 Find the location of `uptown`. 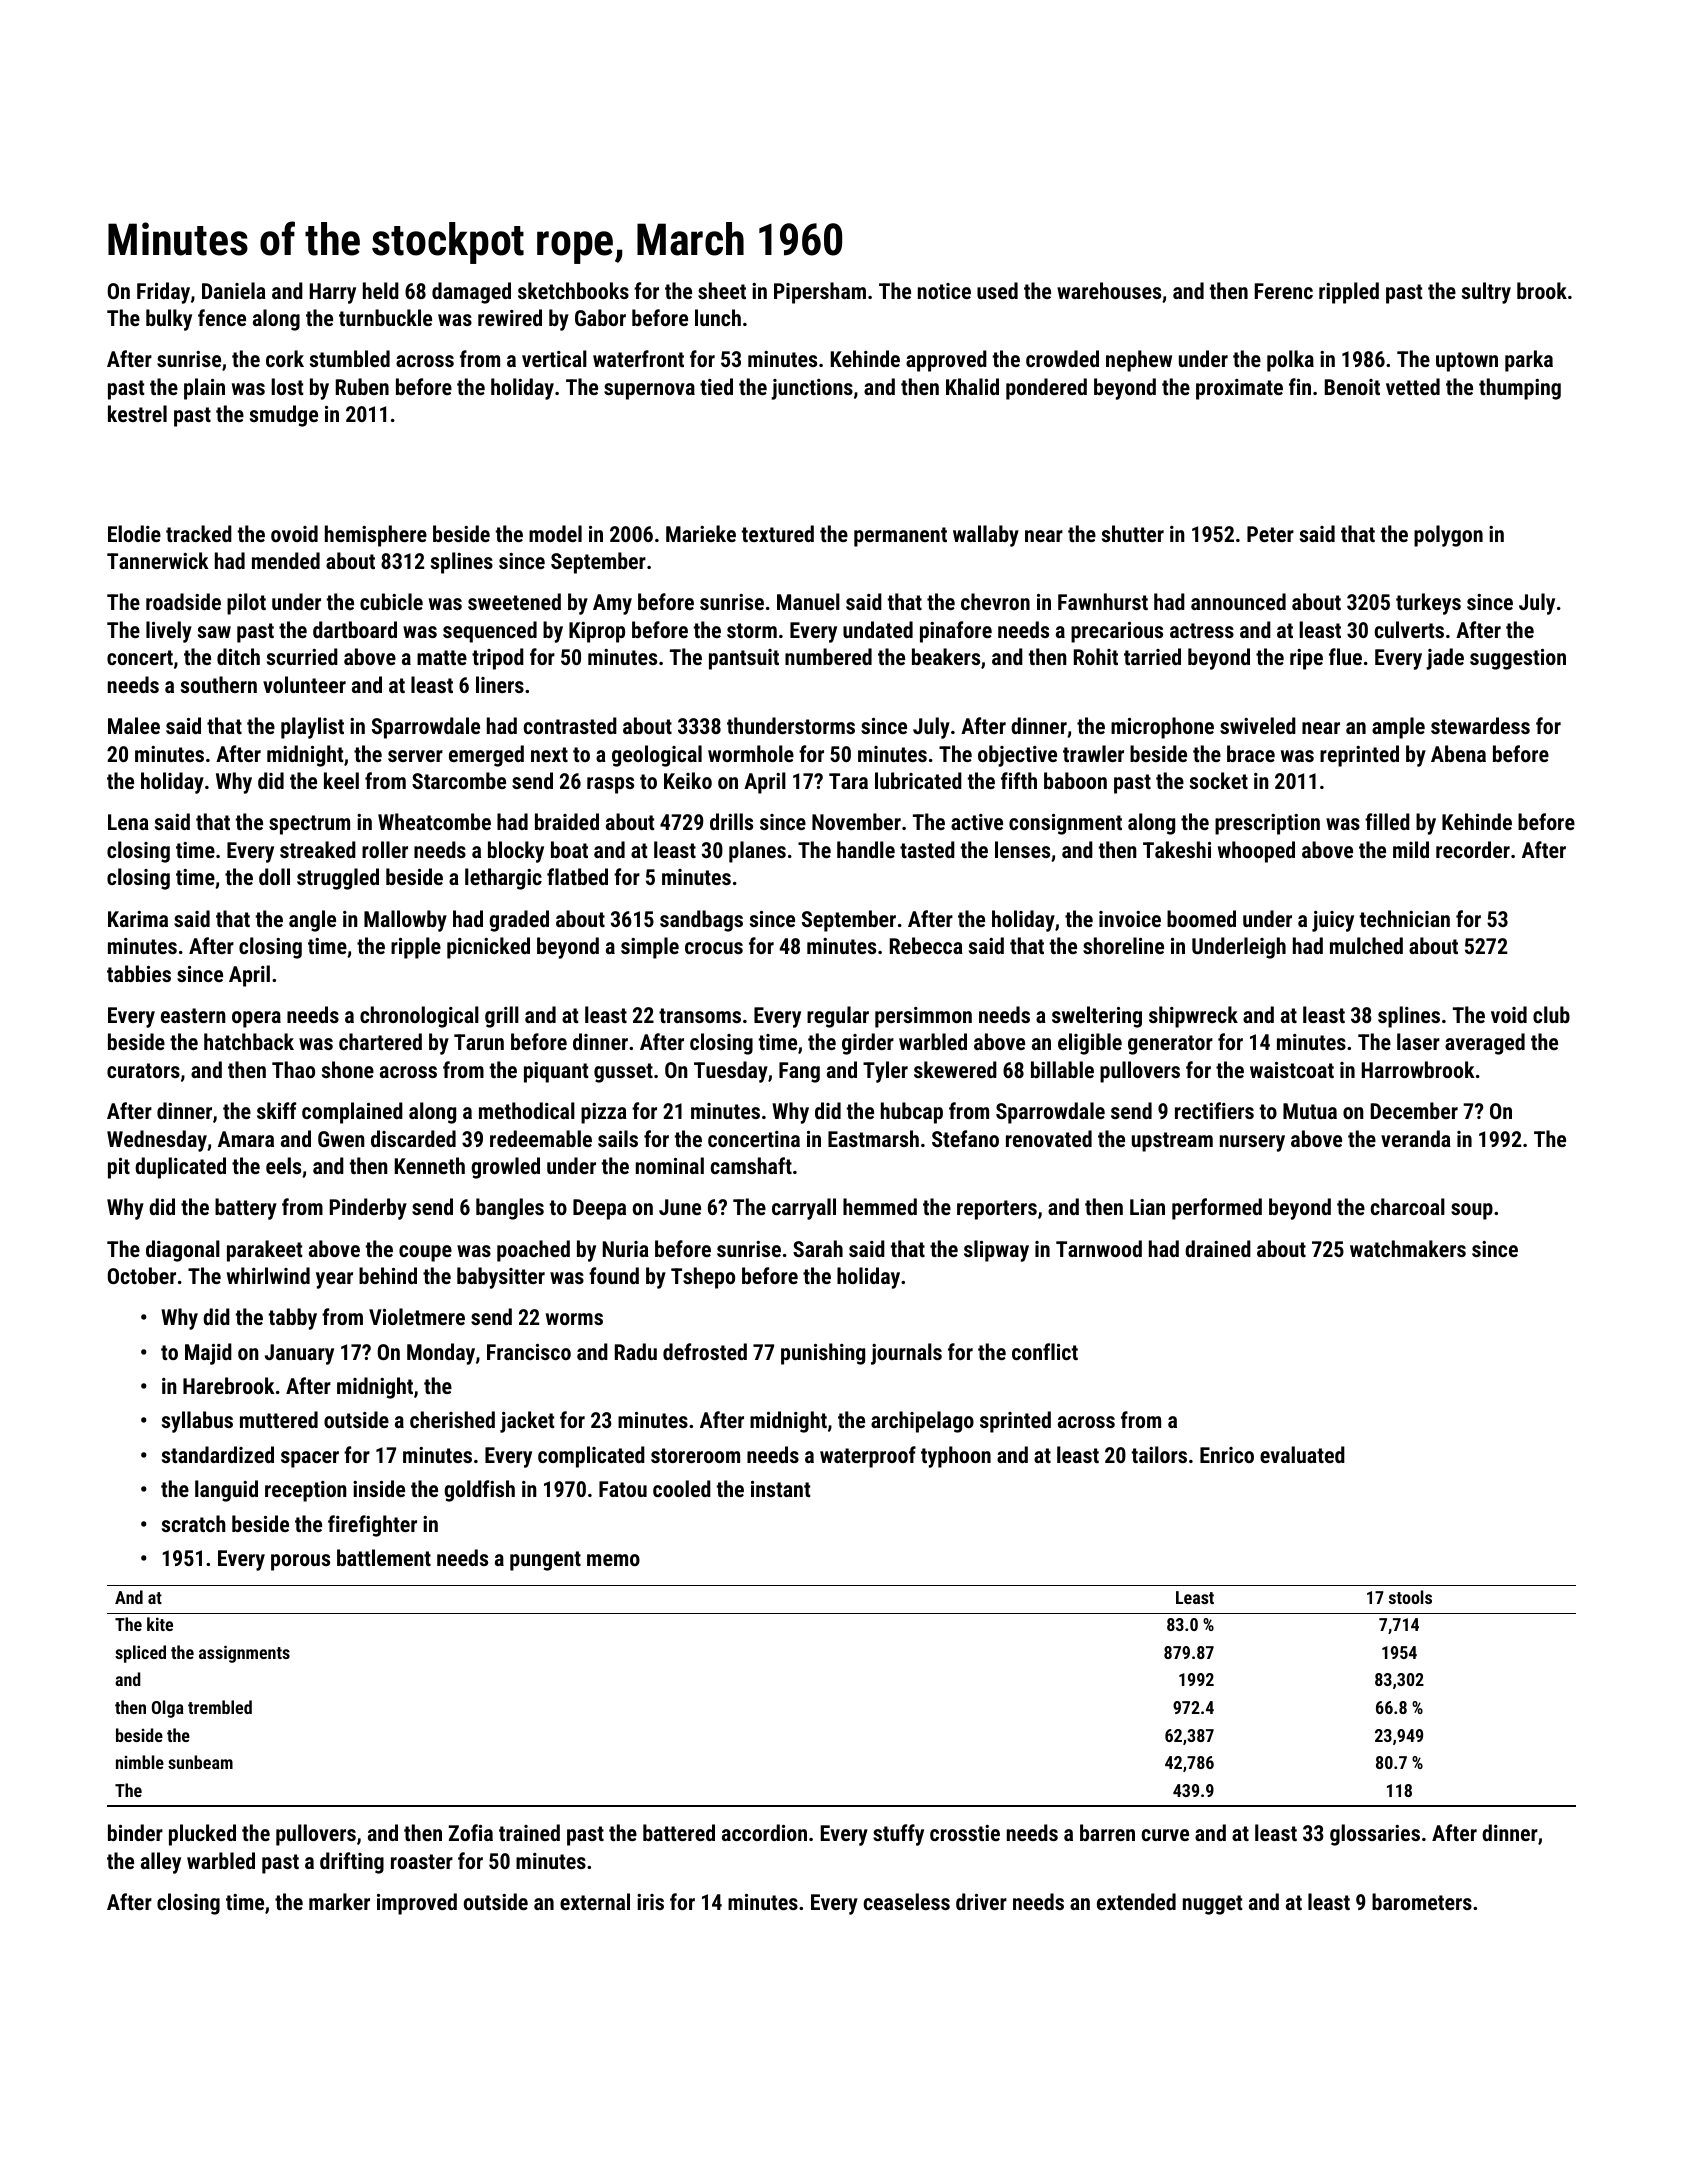

uptown is located at coordinates (1467, 362).
